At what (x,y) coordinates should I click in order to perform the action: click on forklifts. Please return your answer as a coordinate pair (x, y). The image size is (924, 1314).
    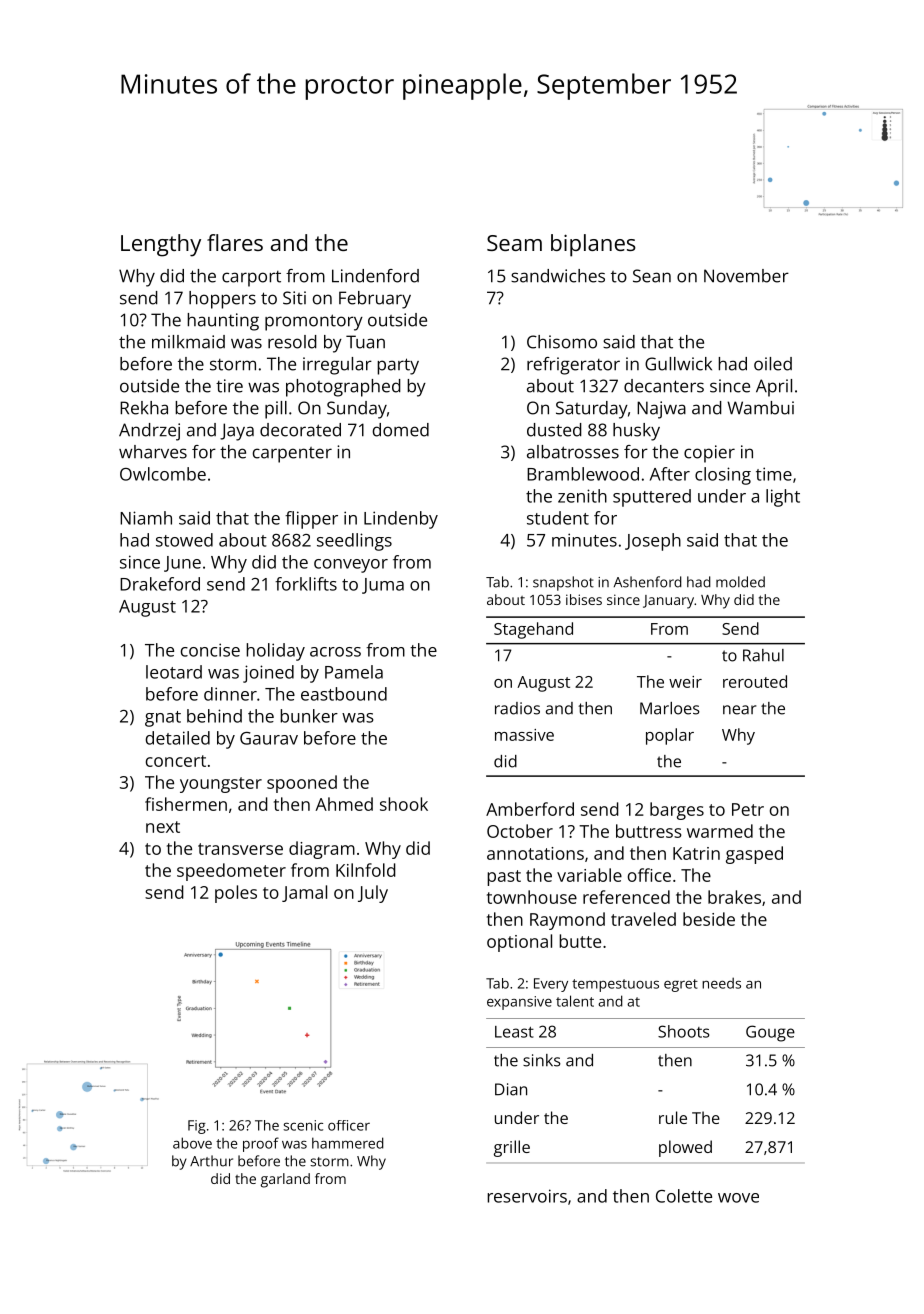
    Looking at the image, I should click on (306, 584).
